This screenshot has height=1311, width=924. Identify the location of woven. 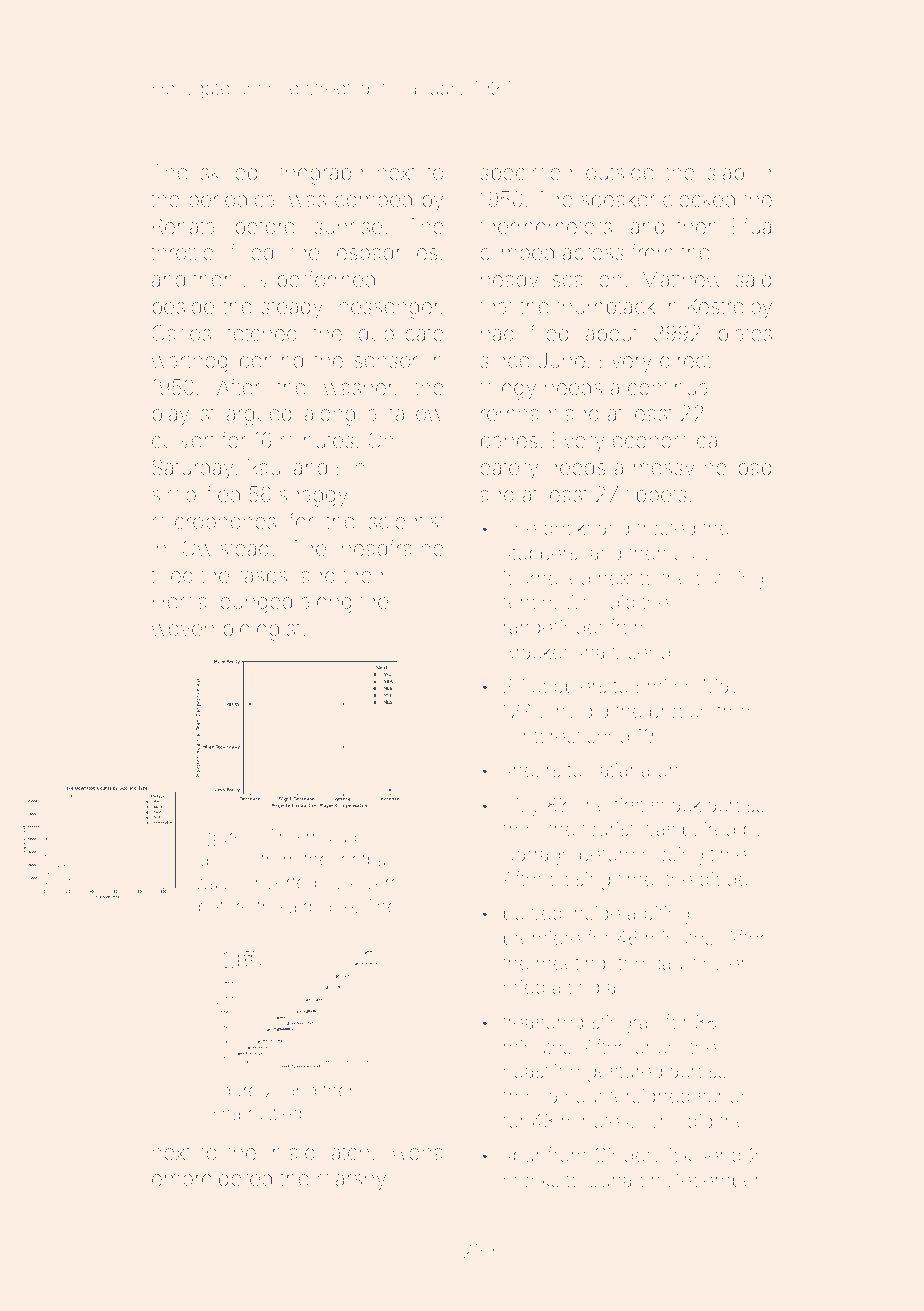
(183, 630).
